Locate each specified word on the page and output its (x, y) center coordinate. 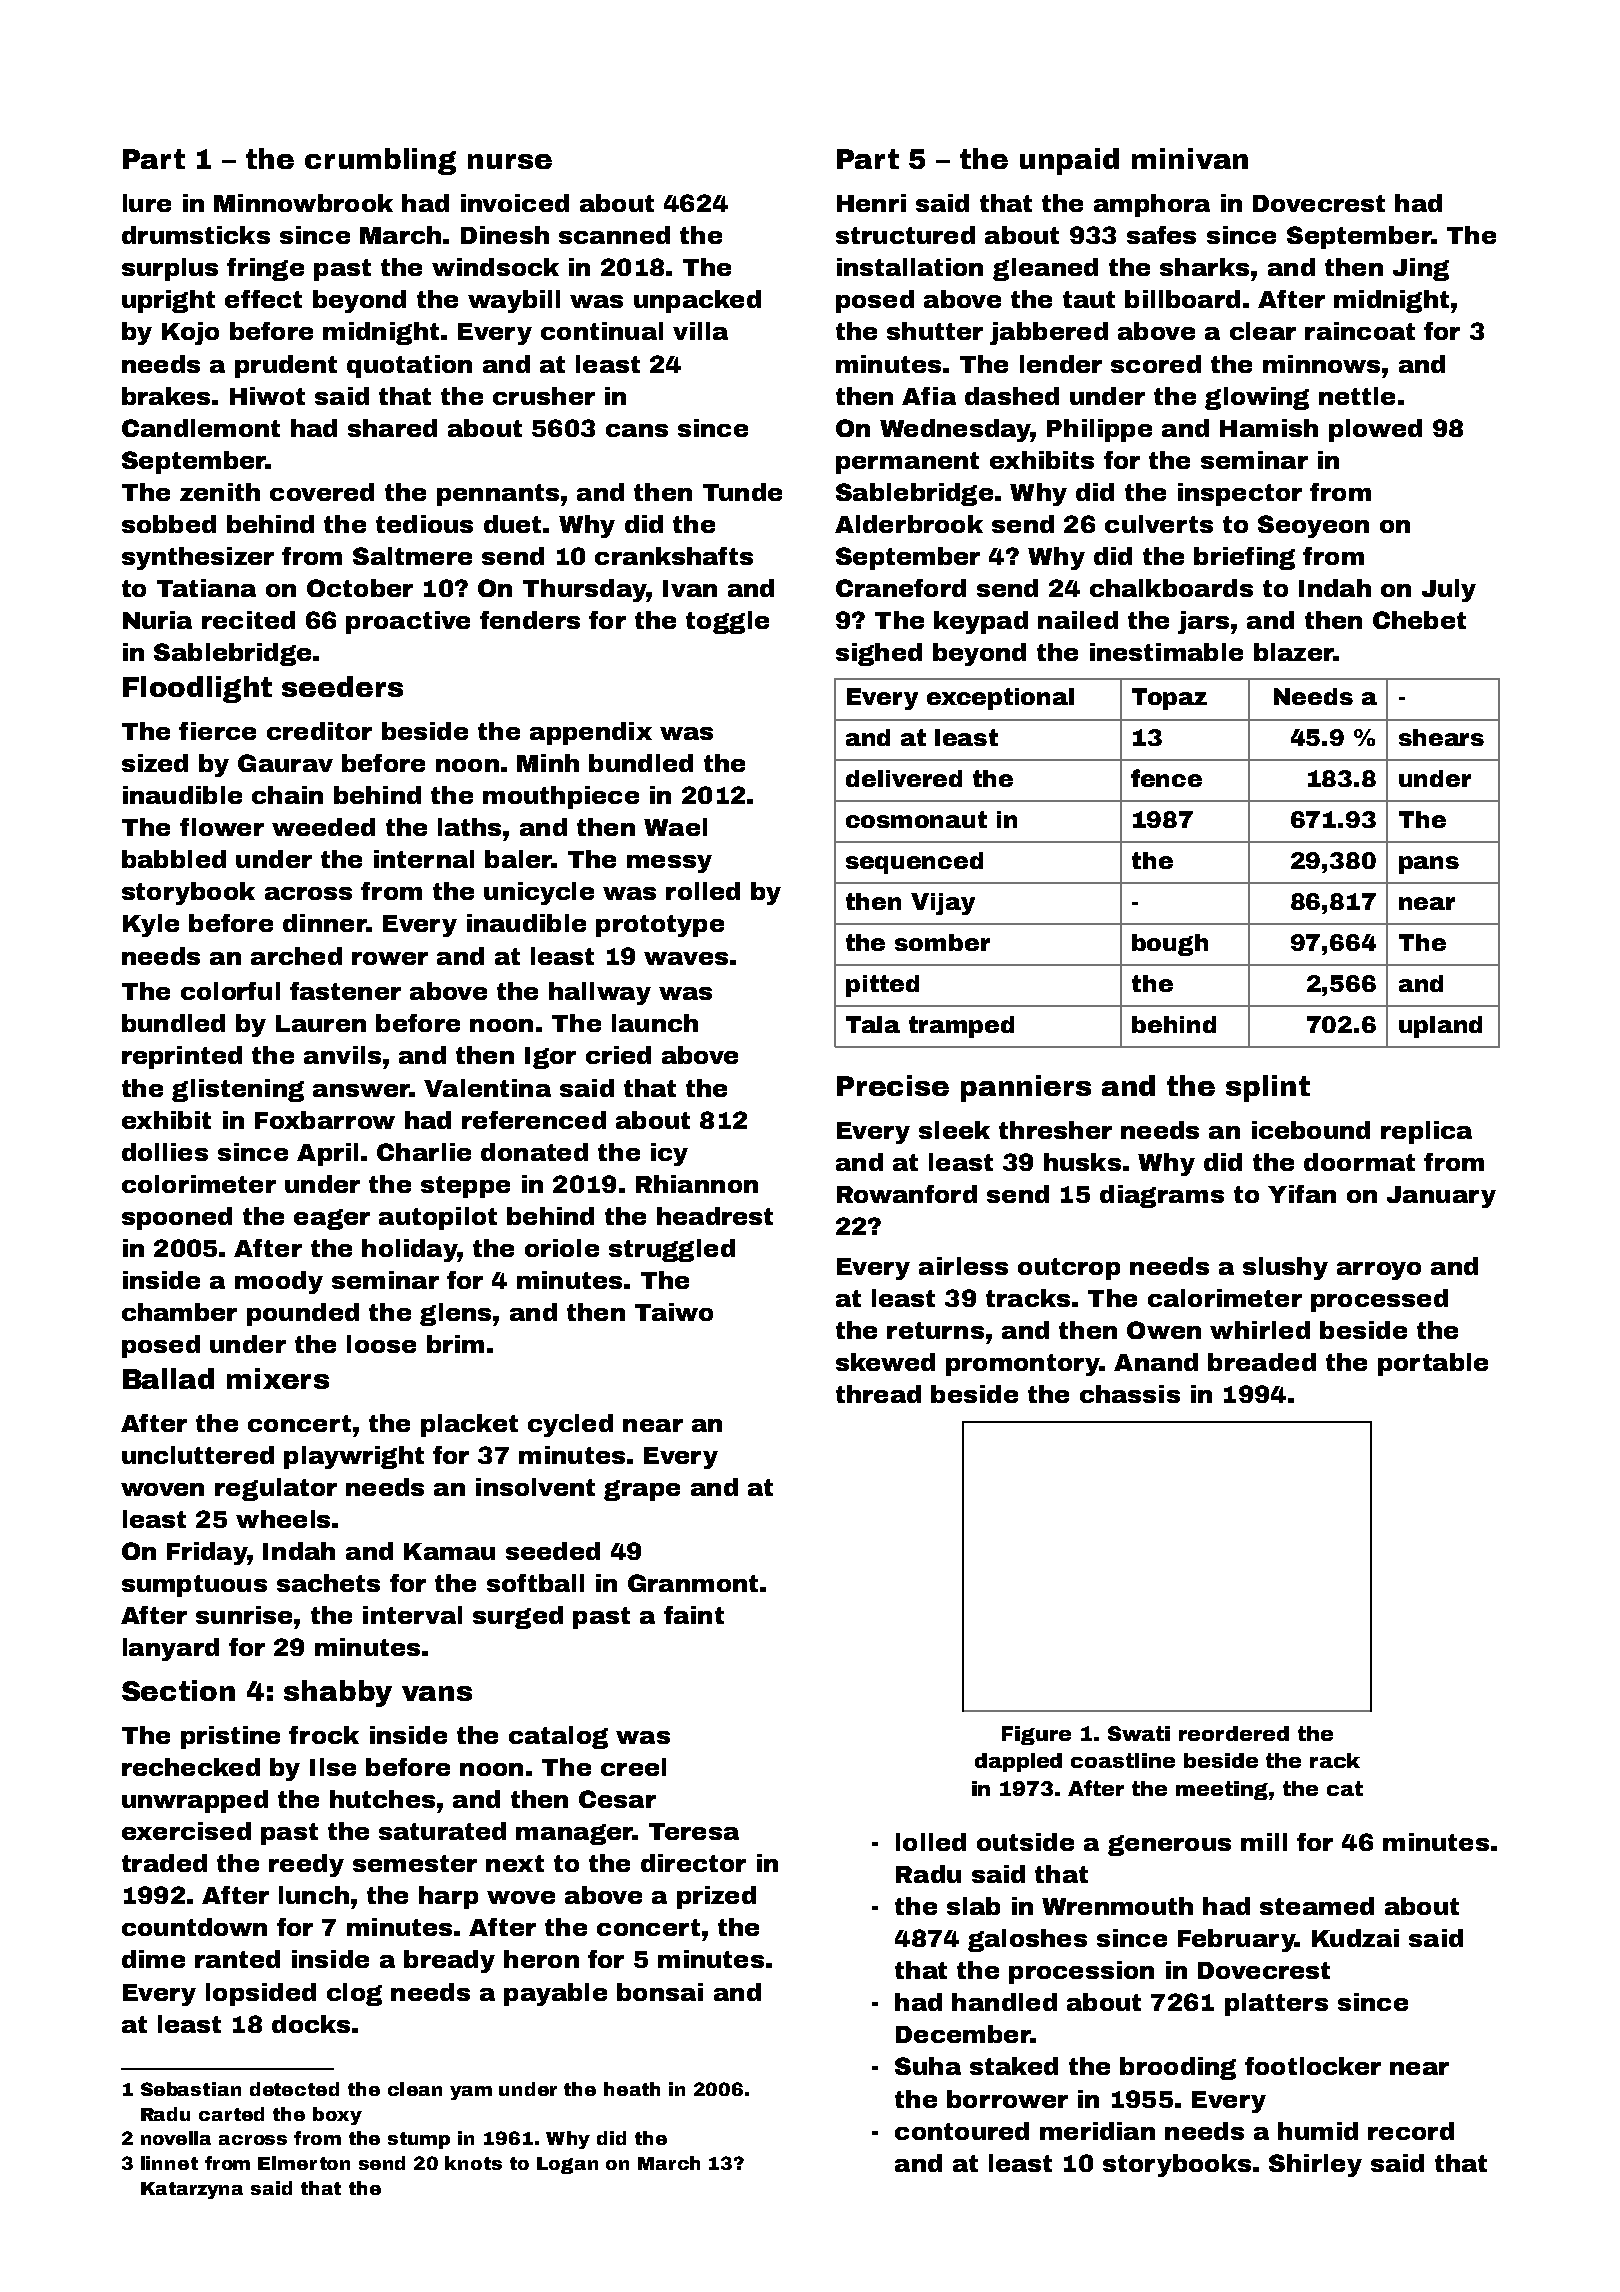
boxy (337, 2116)
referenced (534, 1120)
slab (973, 1906)
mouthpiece (561, 797)
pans (1429, 865)
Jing (1421, 269)
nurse (510, 161)
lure (147, 203)
